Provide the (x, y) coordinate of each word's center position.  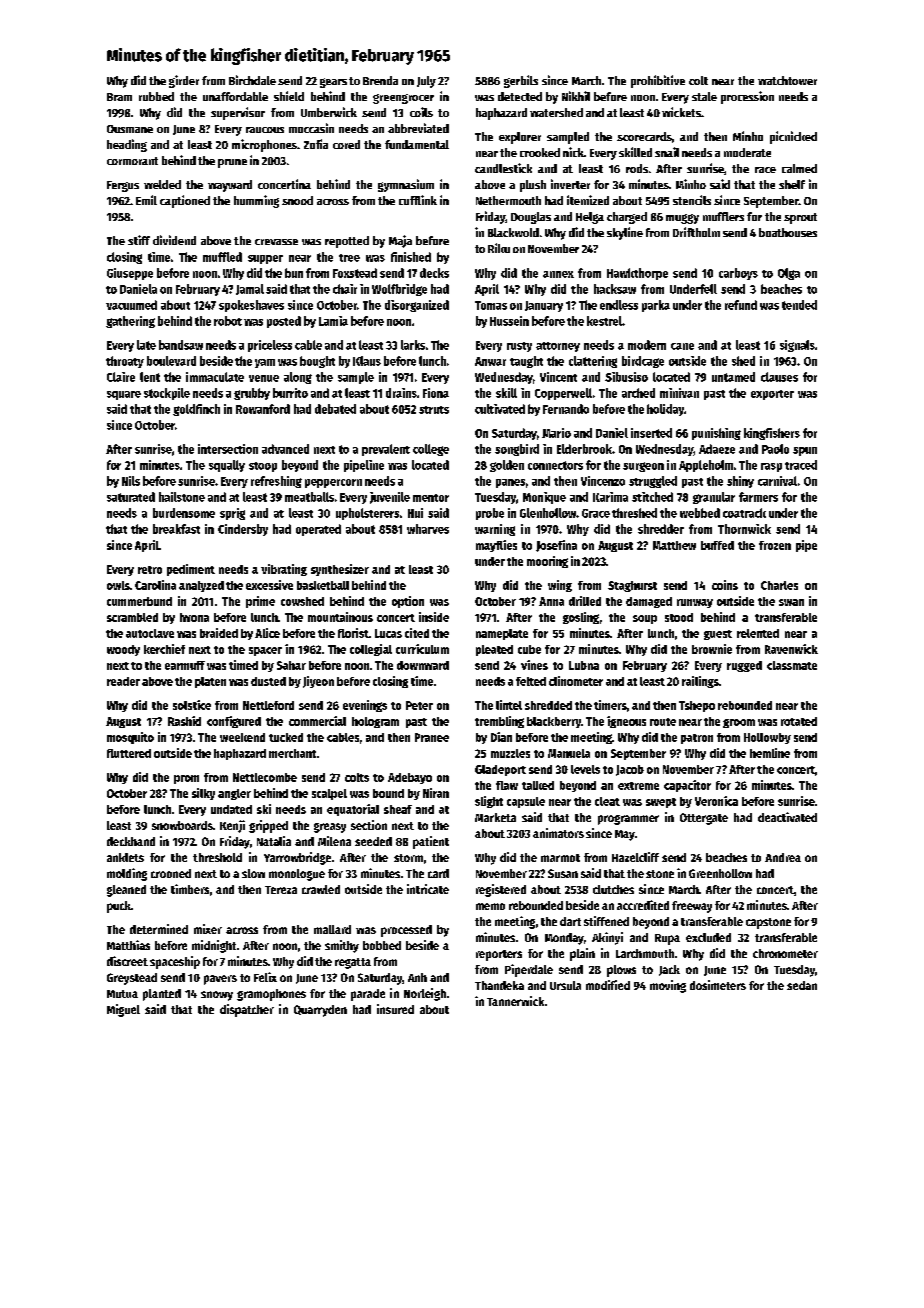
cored (346, 144)
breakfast (176, 529)
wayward (230, 186)
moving (668, 986)
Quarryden (320, 1011)
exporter (772, 395)
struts (434, 410)
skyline (625, 233)
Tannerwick (515, 1001)
